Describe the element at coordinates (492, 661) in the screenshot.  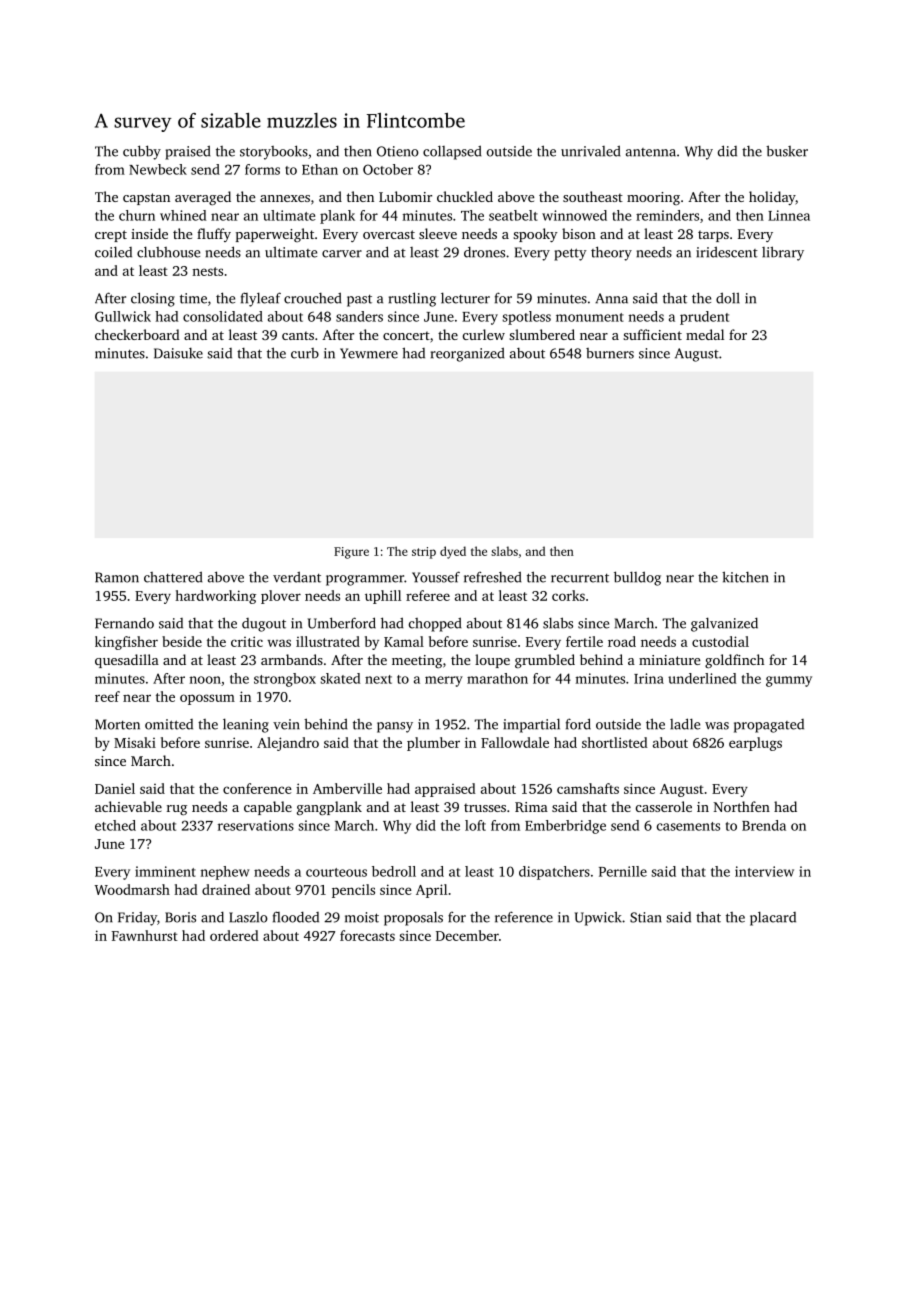
I see `loupe` at that location.
